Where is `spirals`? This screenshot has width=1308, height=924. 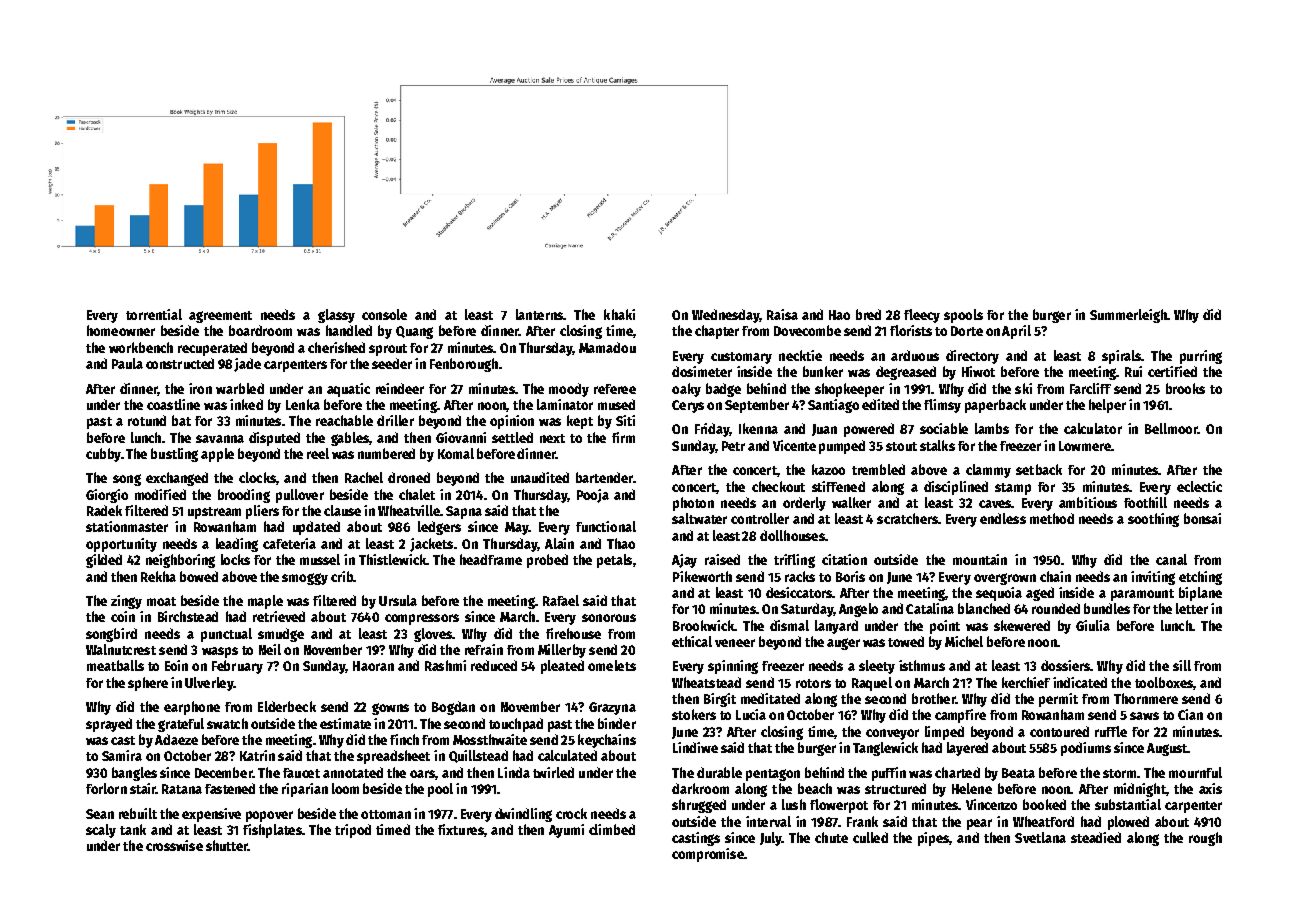
spirals is located at coordinates (1121, 357).
